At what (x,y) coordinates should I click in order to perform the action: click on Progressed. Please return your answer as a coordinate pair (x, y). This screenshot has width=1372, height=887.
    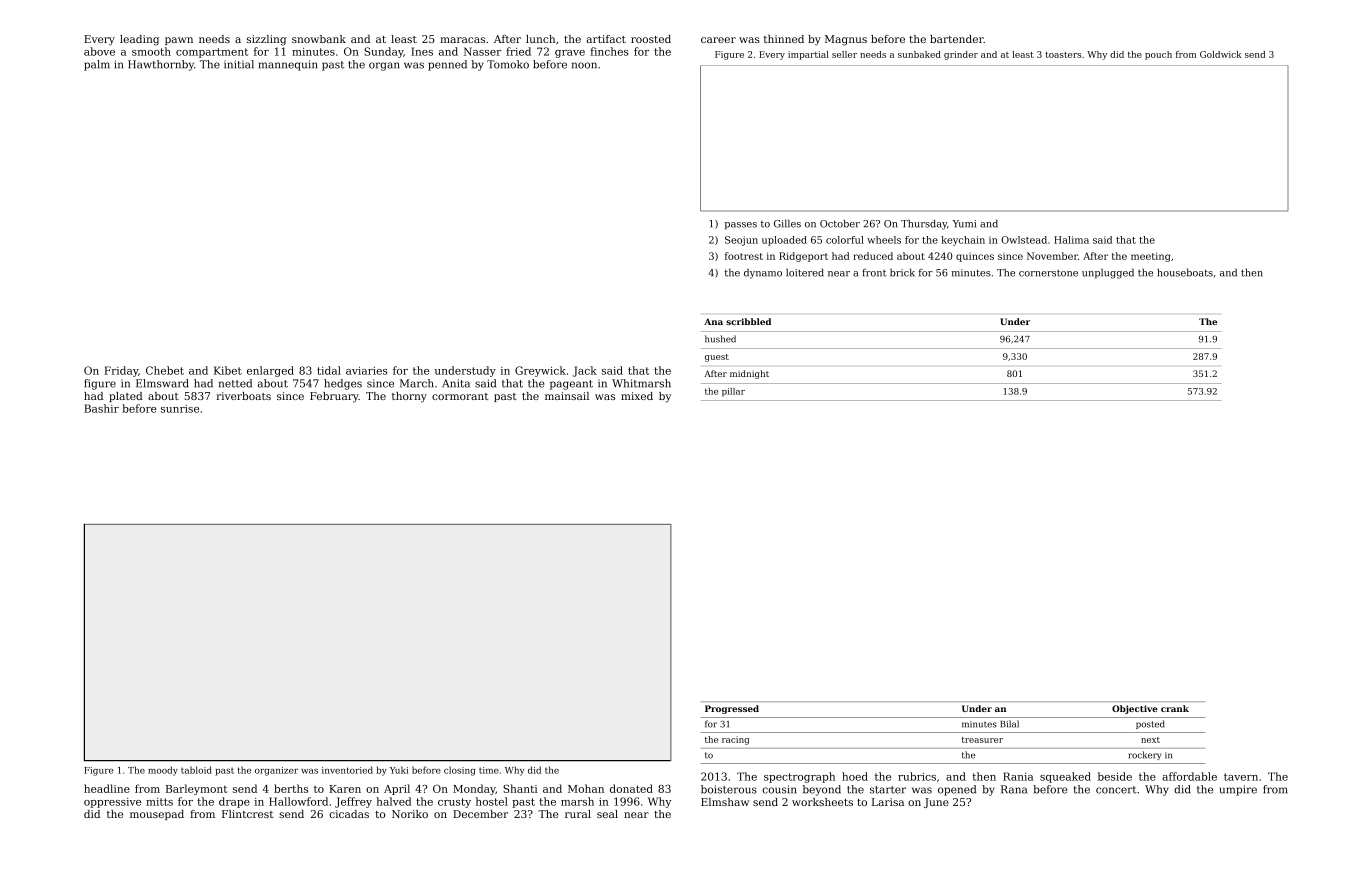
    Looking at the image, I should click on (732, 709).
